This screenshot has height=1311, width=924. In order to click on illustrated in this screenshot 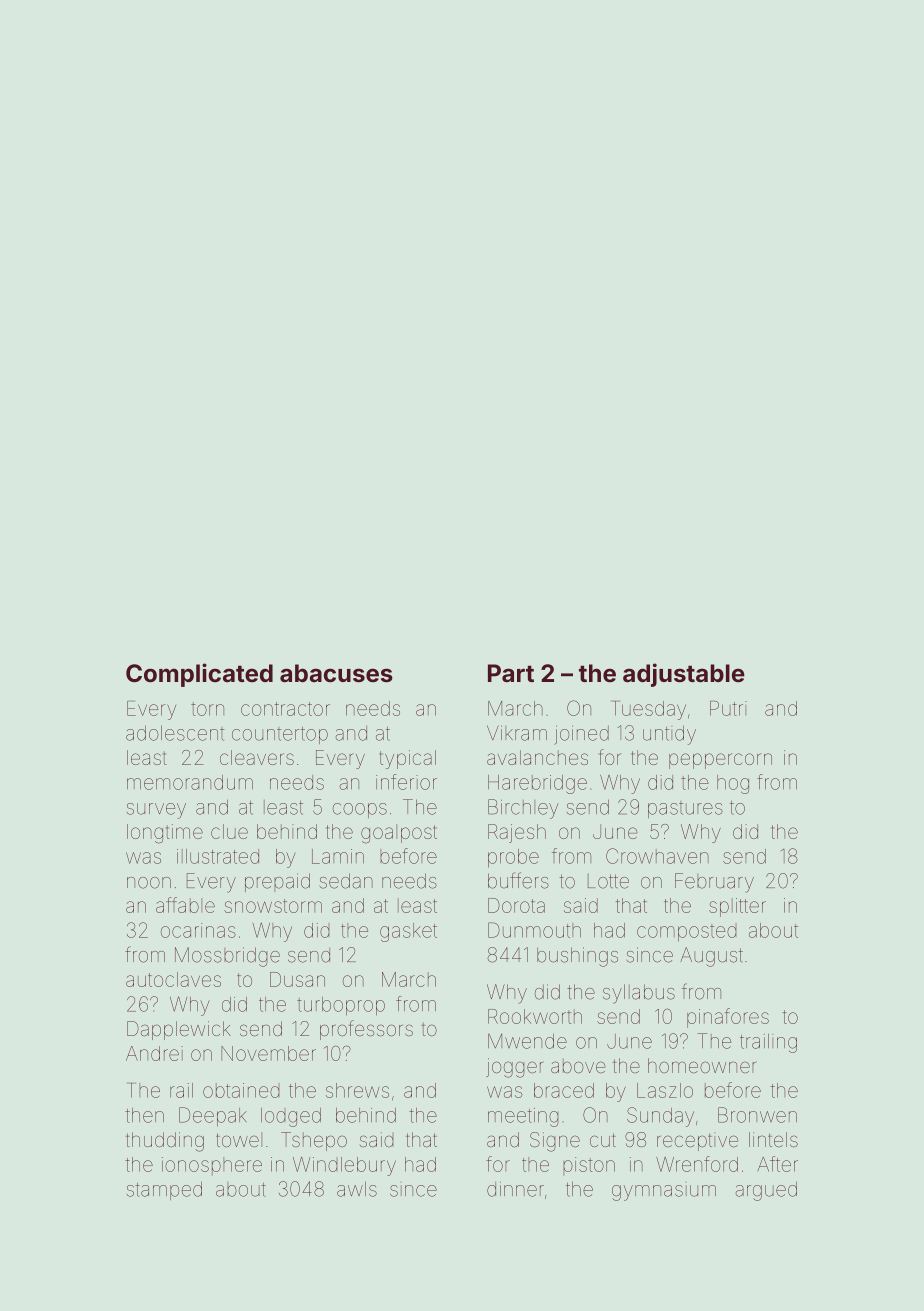, I will do `click(218, 856)`.
